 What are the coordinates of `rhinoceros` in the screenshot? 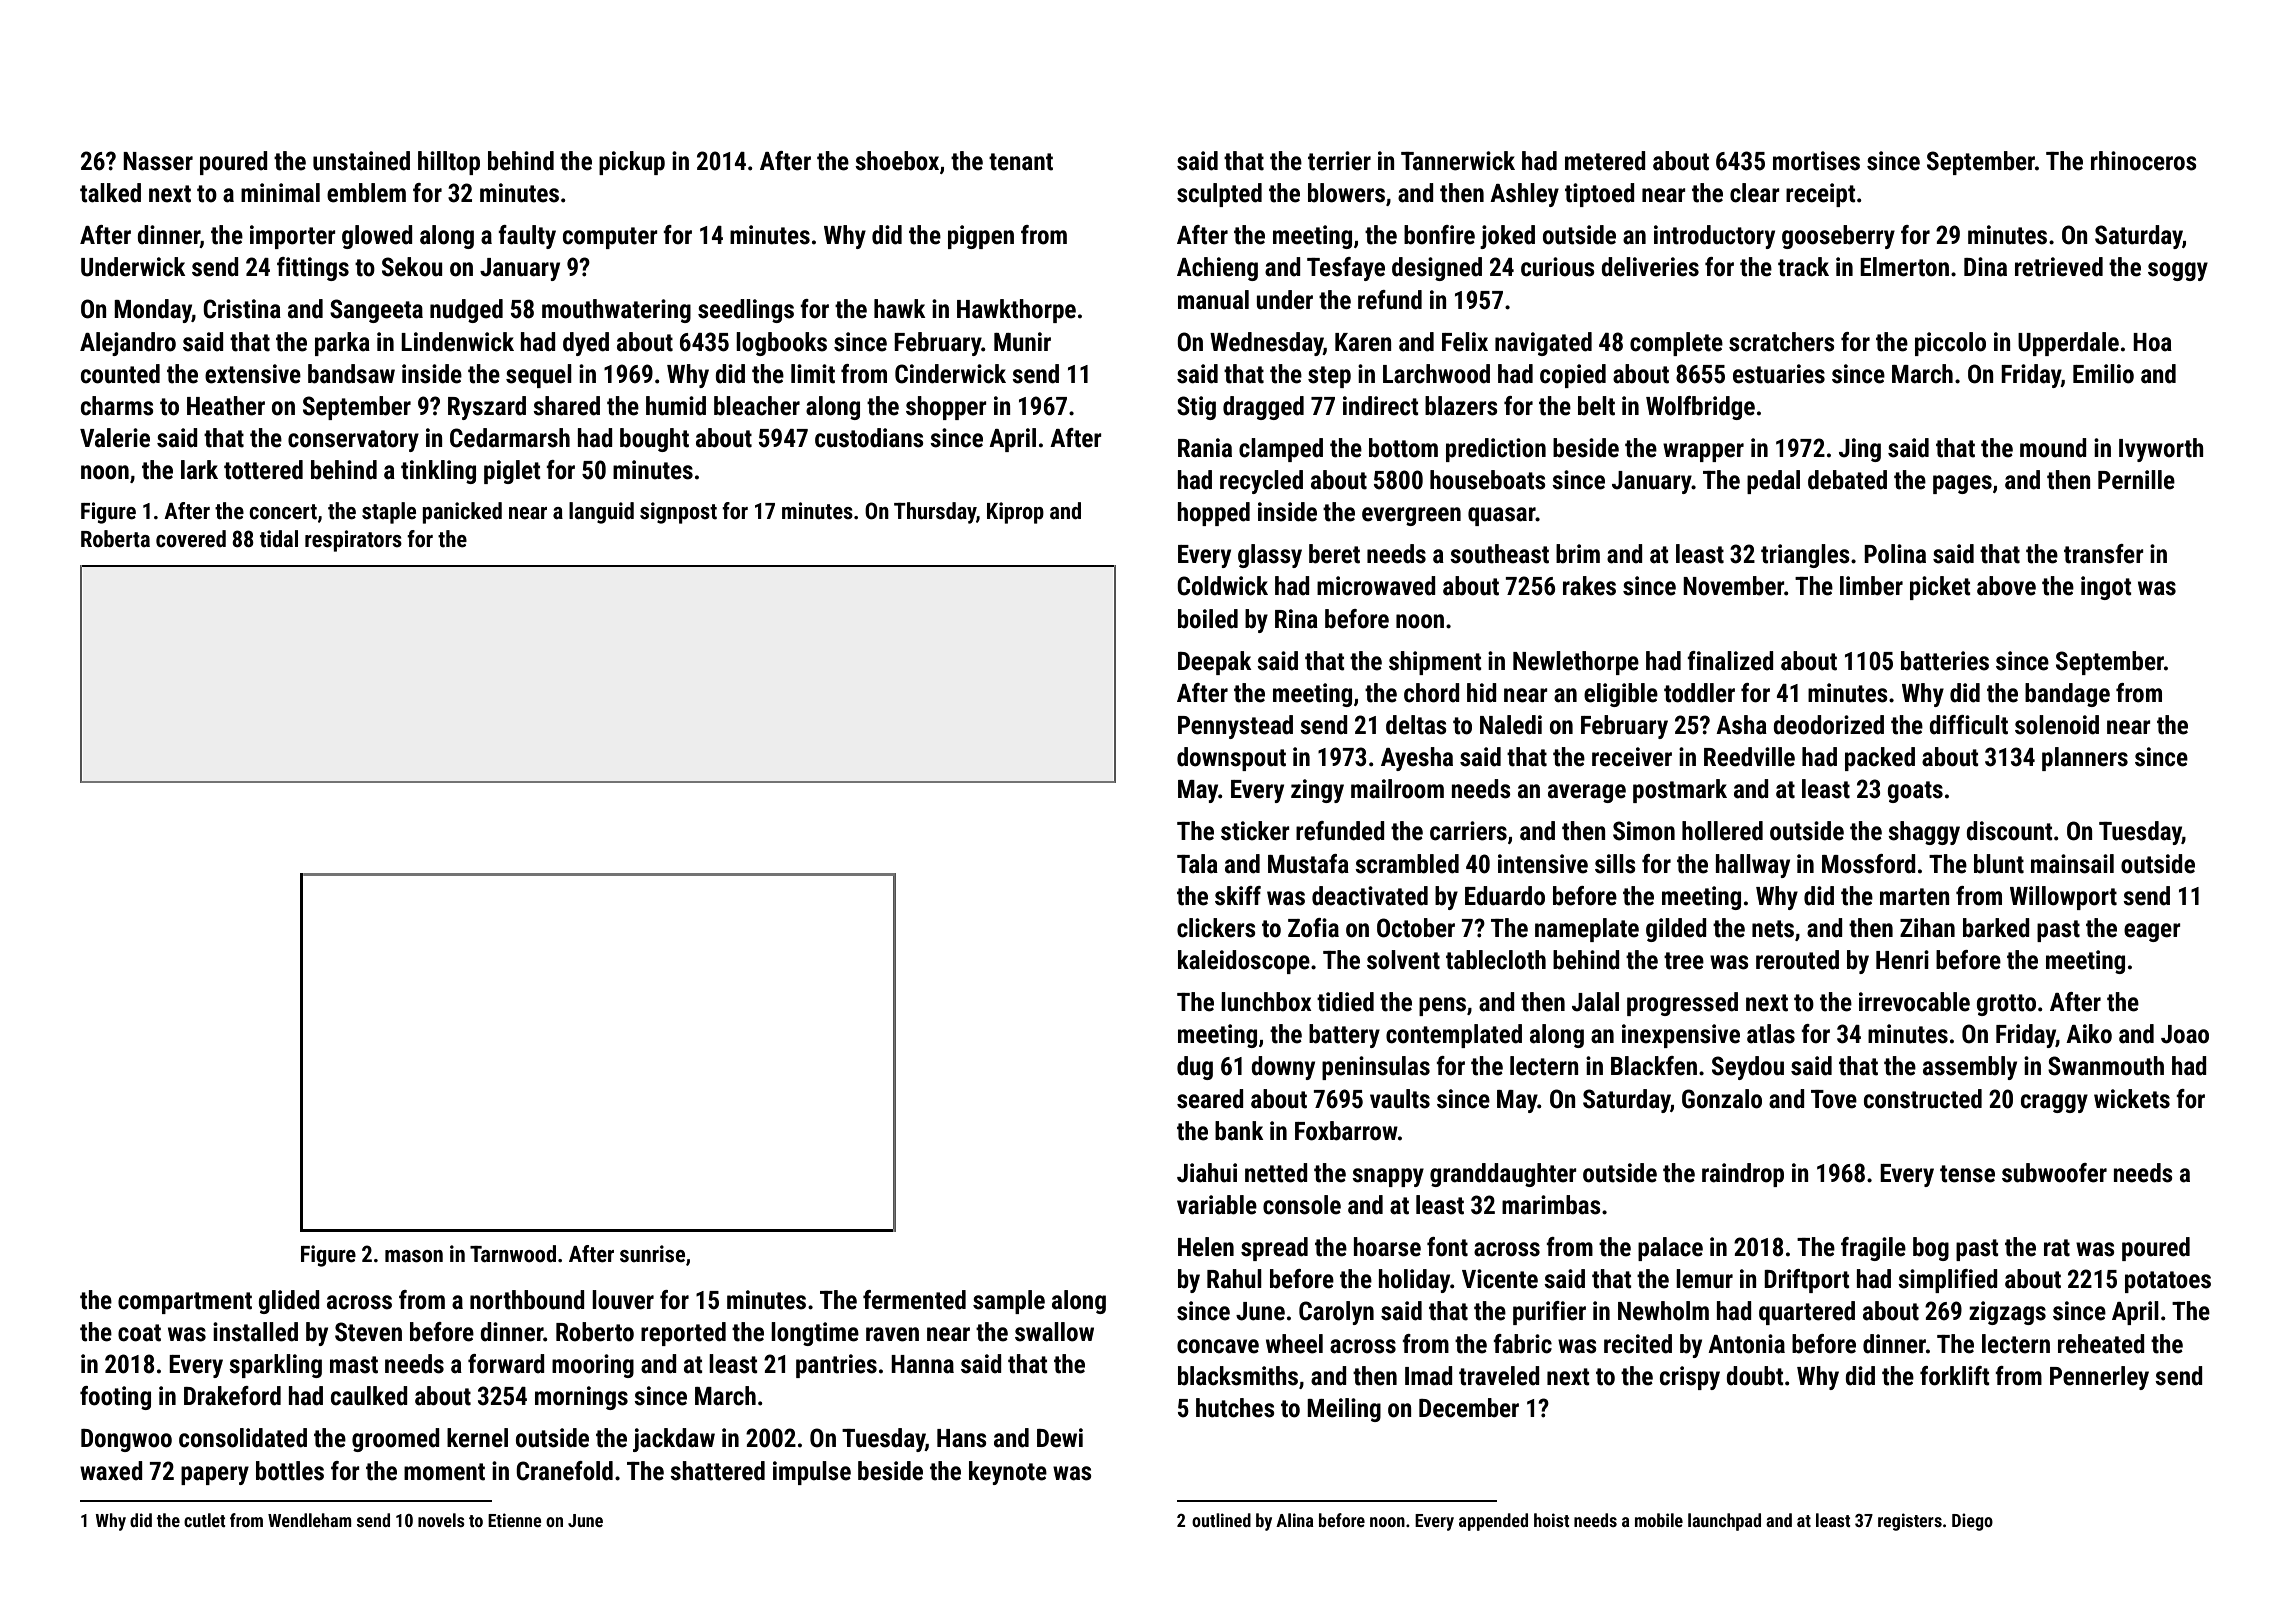 It's located at (2144, 161).
